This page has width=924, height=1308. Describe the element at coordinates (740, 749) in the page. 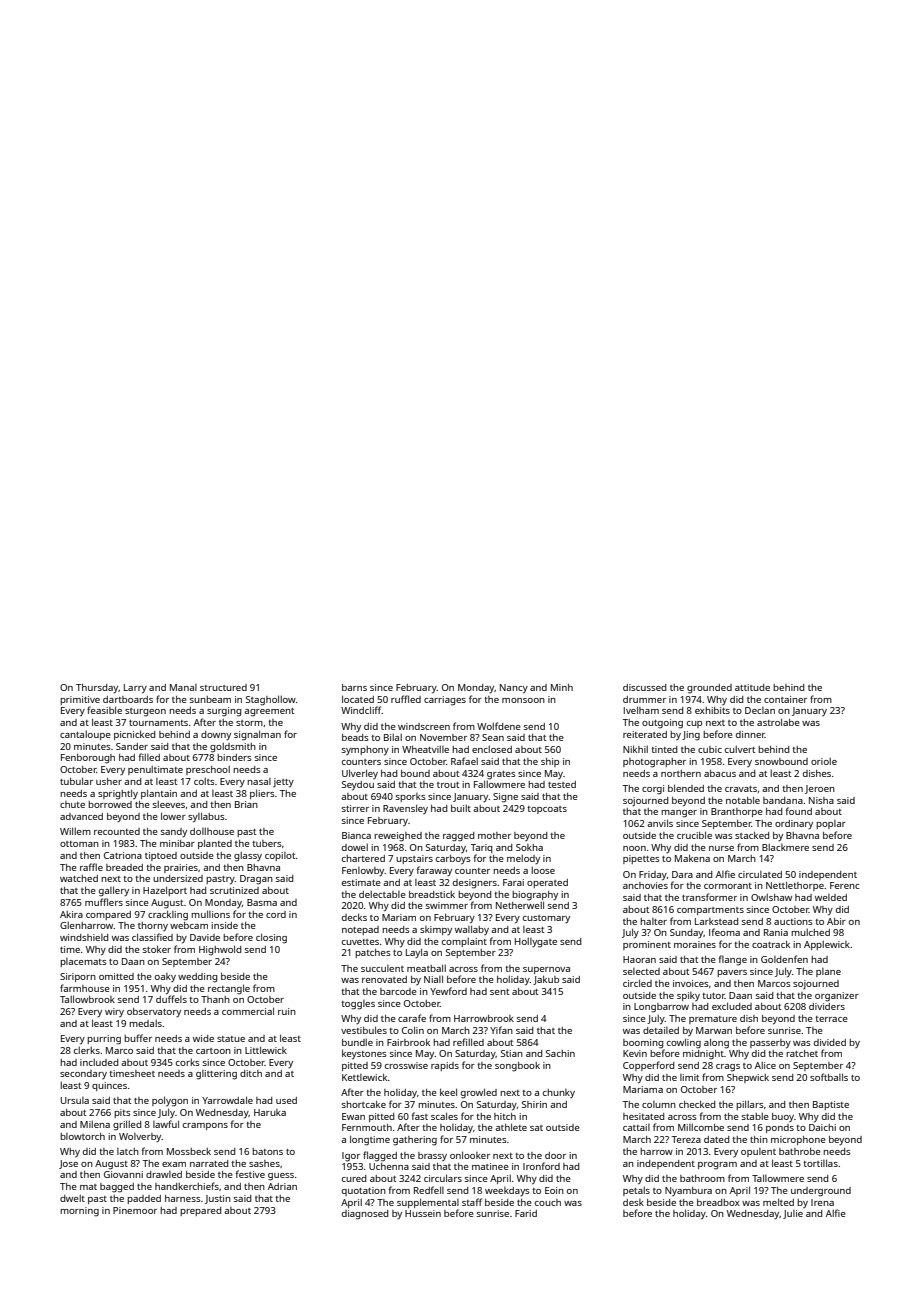

I see `culvert` at that location.
